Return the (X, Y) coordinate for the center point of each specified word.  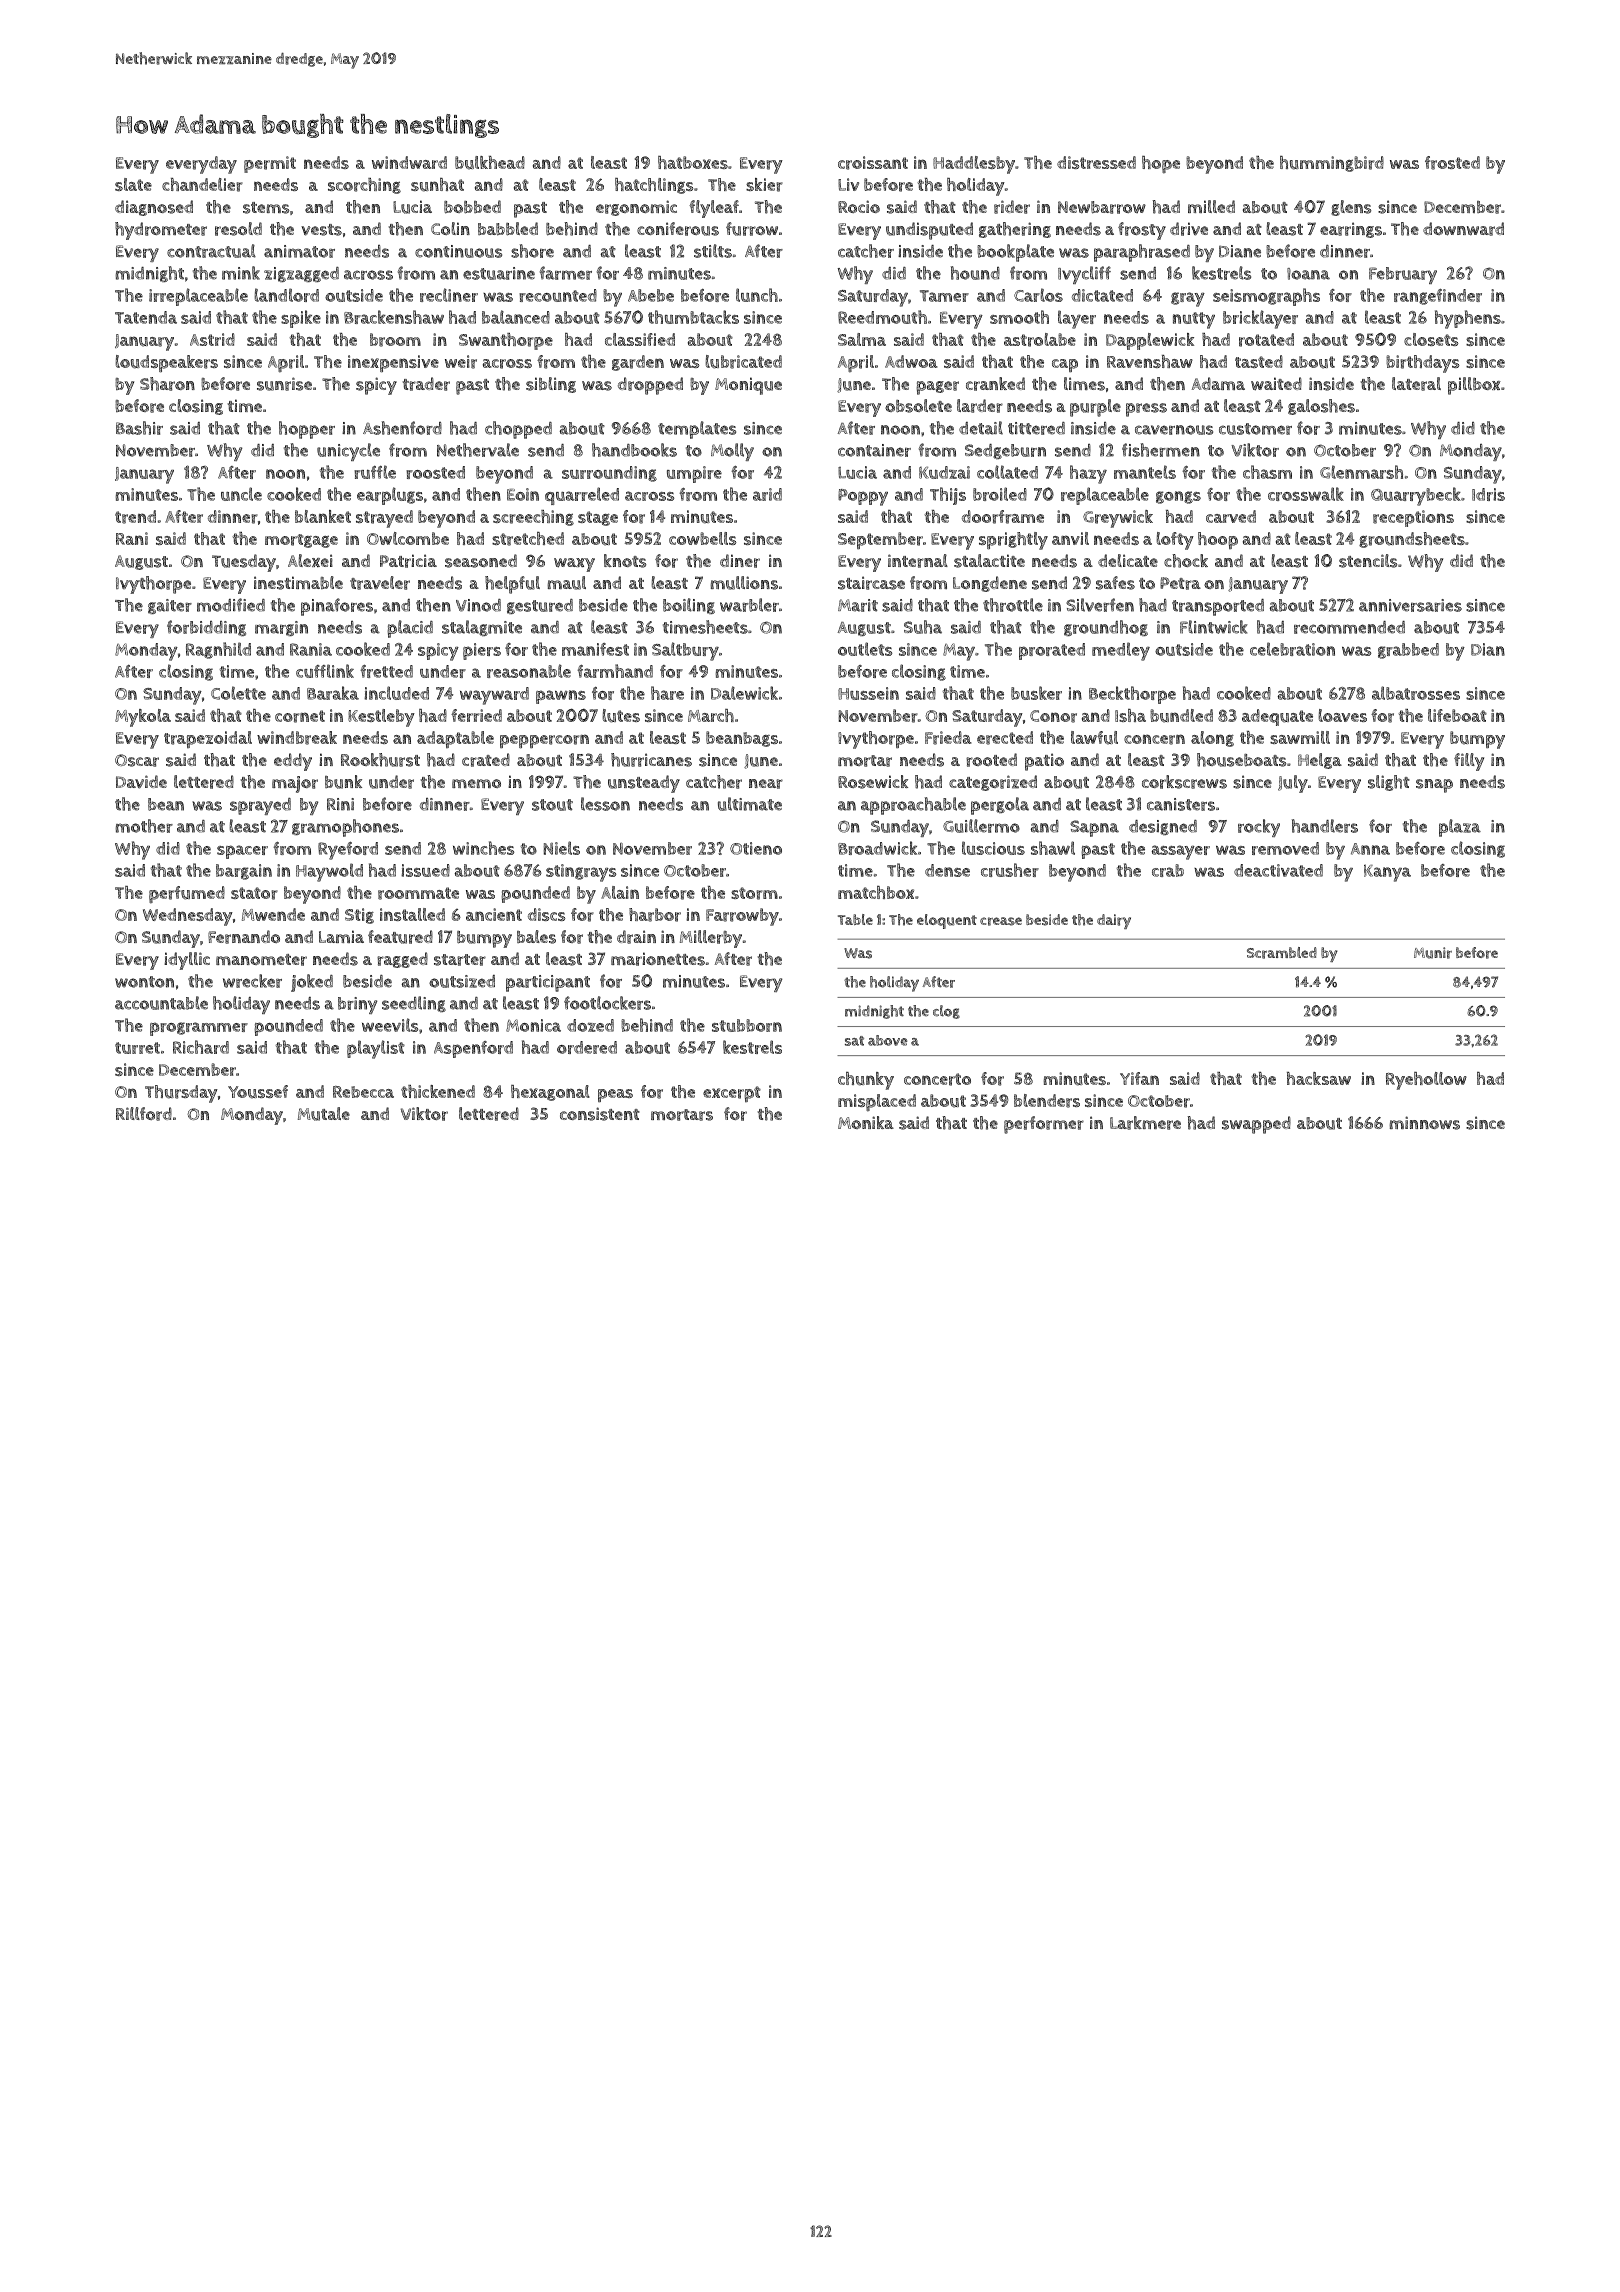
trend (135, 517)
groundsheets (1412, 540)
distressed (1096, 162)
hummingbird (1332, 164)
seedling (414, 1004)
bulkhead (490, 163)
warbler (749, 605)
